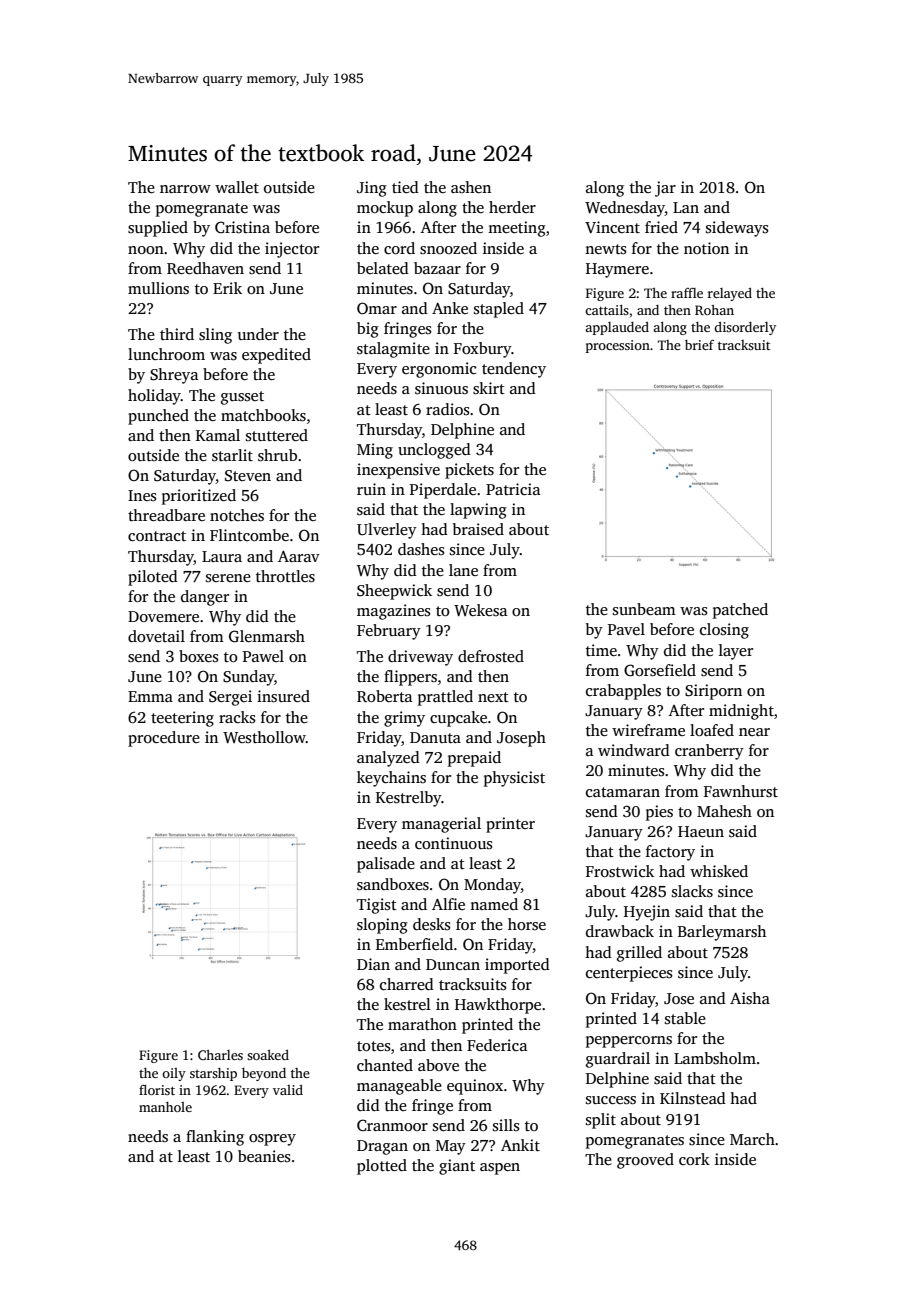 The width and height of the image is (908, 1316). I want to click on noon, so click(146, 250).
